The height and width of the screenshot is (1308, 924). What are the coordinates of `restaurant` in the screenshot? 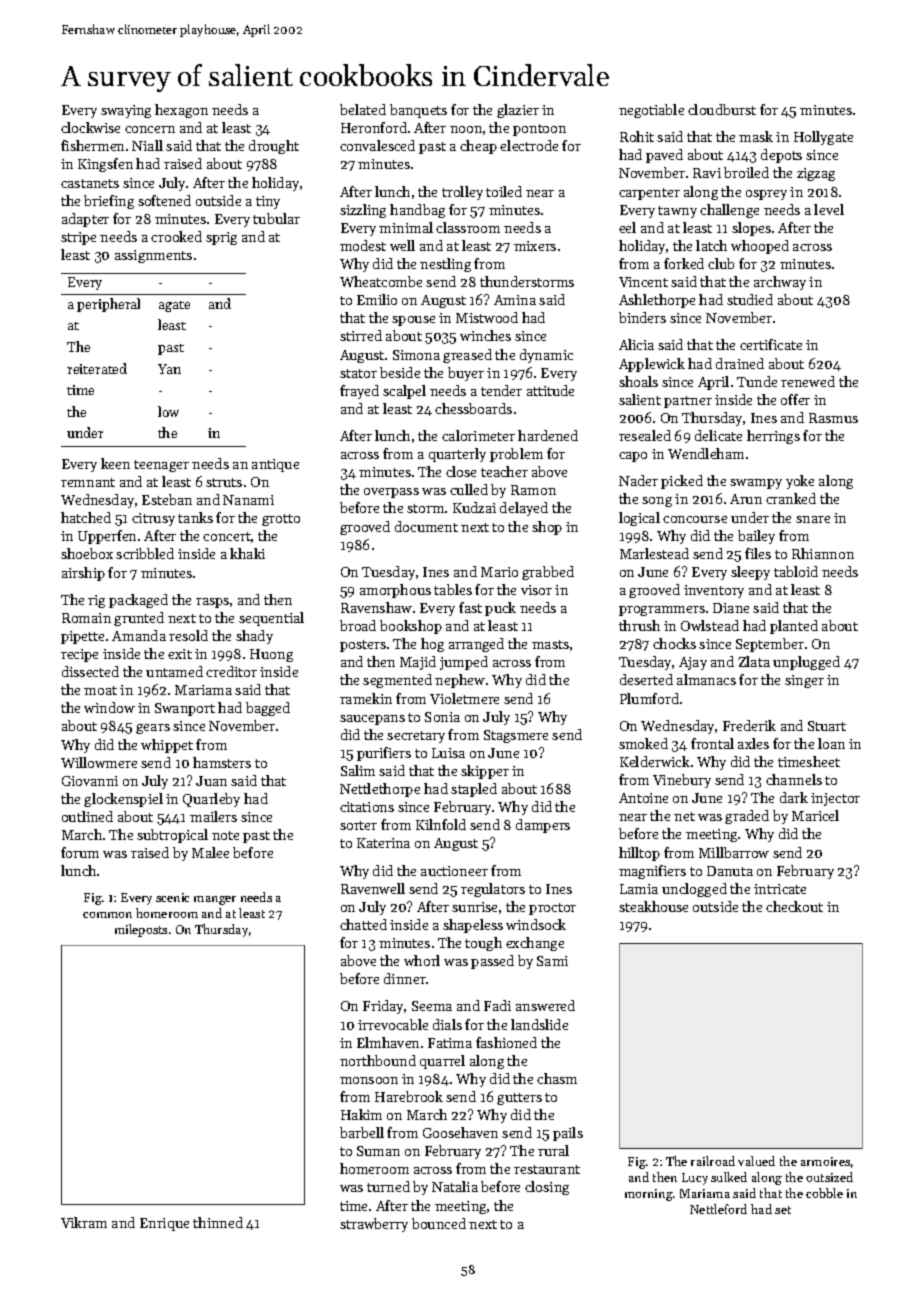 It's located at (547, 1169).
